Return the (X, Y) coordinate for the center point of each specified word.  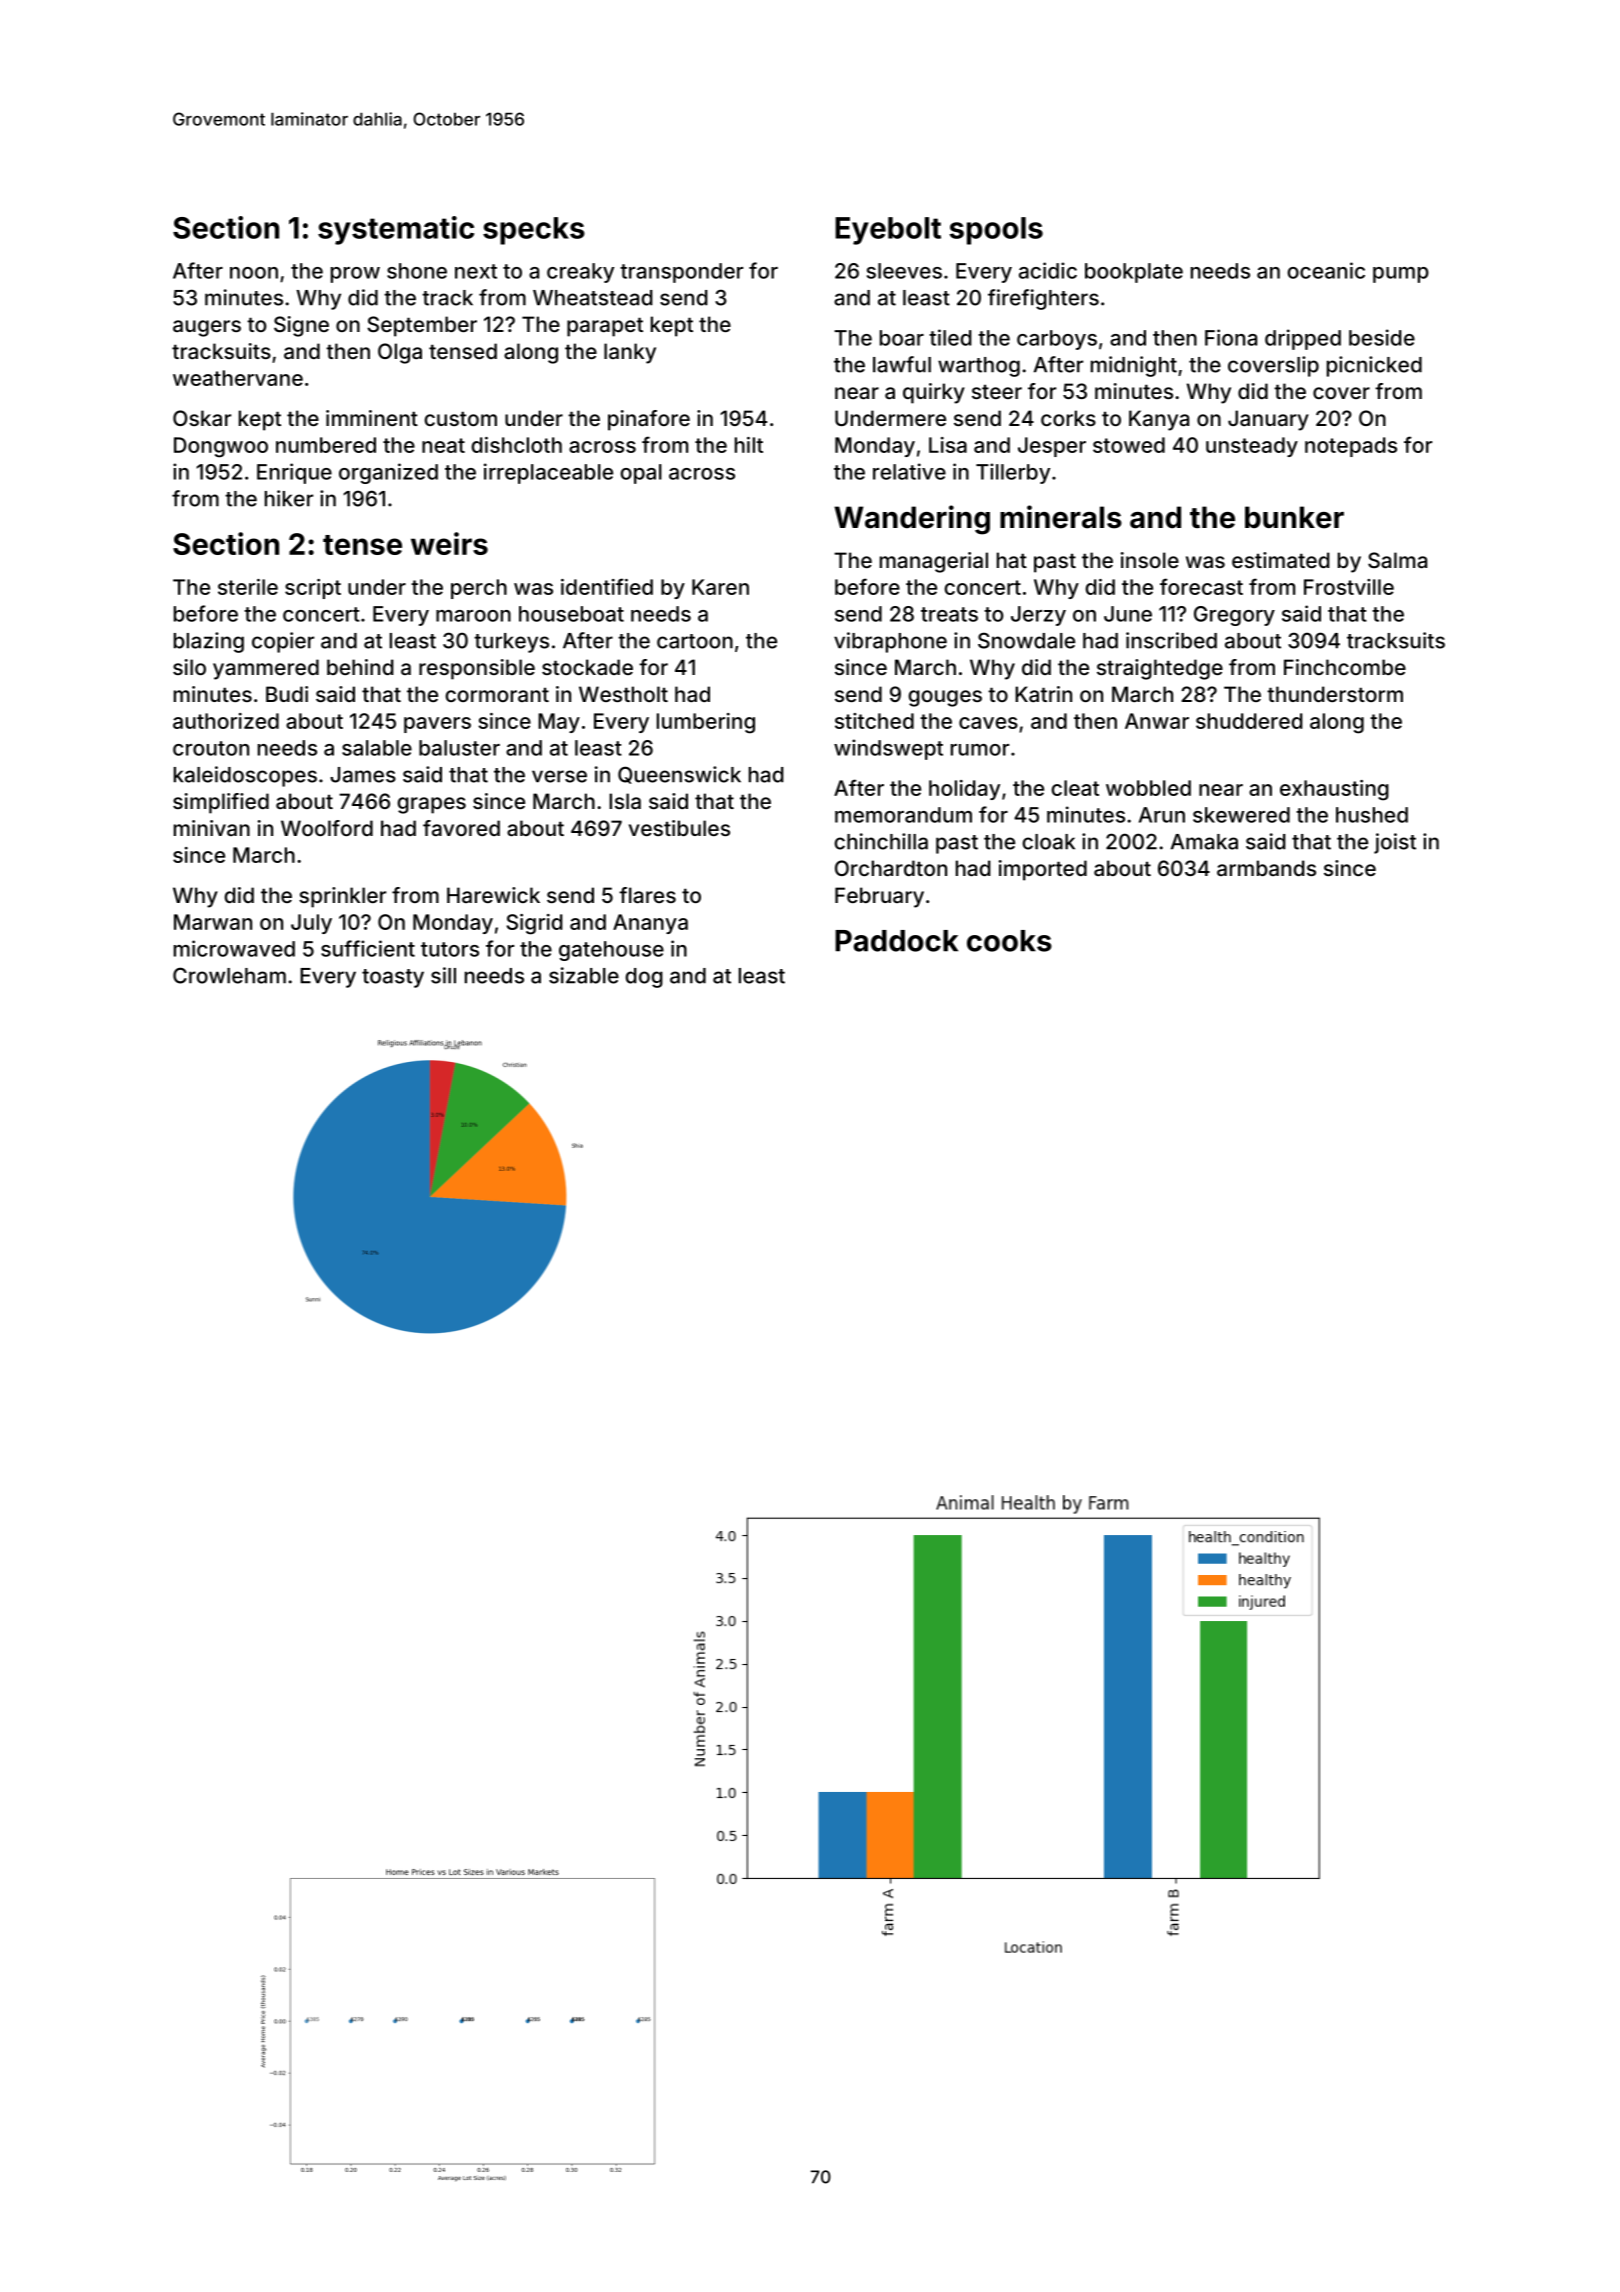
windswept (888, 749)
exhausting (1334, 790)
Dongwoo (221, 447)
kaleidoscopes (245, 776)
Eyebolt (888, 231)
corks (1068, 418)
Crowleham (229, 975)
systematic (396, 230)
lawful (902, 364)
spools (996, 231)
